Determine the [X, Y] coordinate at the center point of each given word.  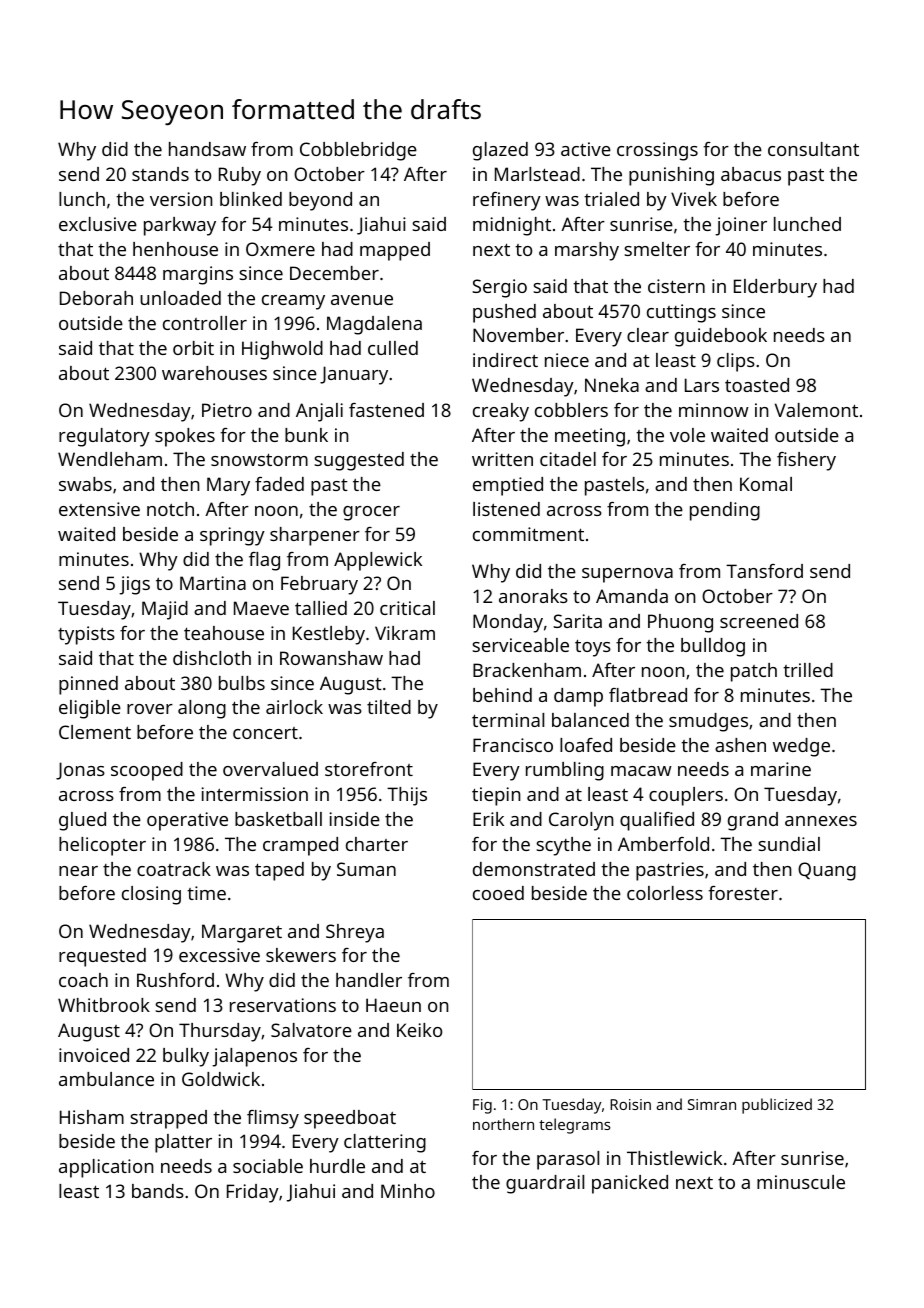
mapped [395, 251]
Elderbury [775, 288]
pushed [504, 313]
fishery [806, 461]
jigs [134, 585]
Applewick [378, 561]
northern [503, 1124]
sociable [268, 1166]
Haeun [393, 1005]
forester [743, 893]
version [181, 199]
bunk [306, 435]
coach [83, 980]
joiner [741, 226]
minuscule [801, 1182]
